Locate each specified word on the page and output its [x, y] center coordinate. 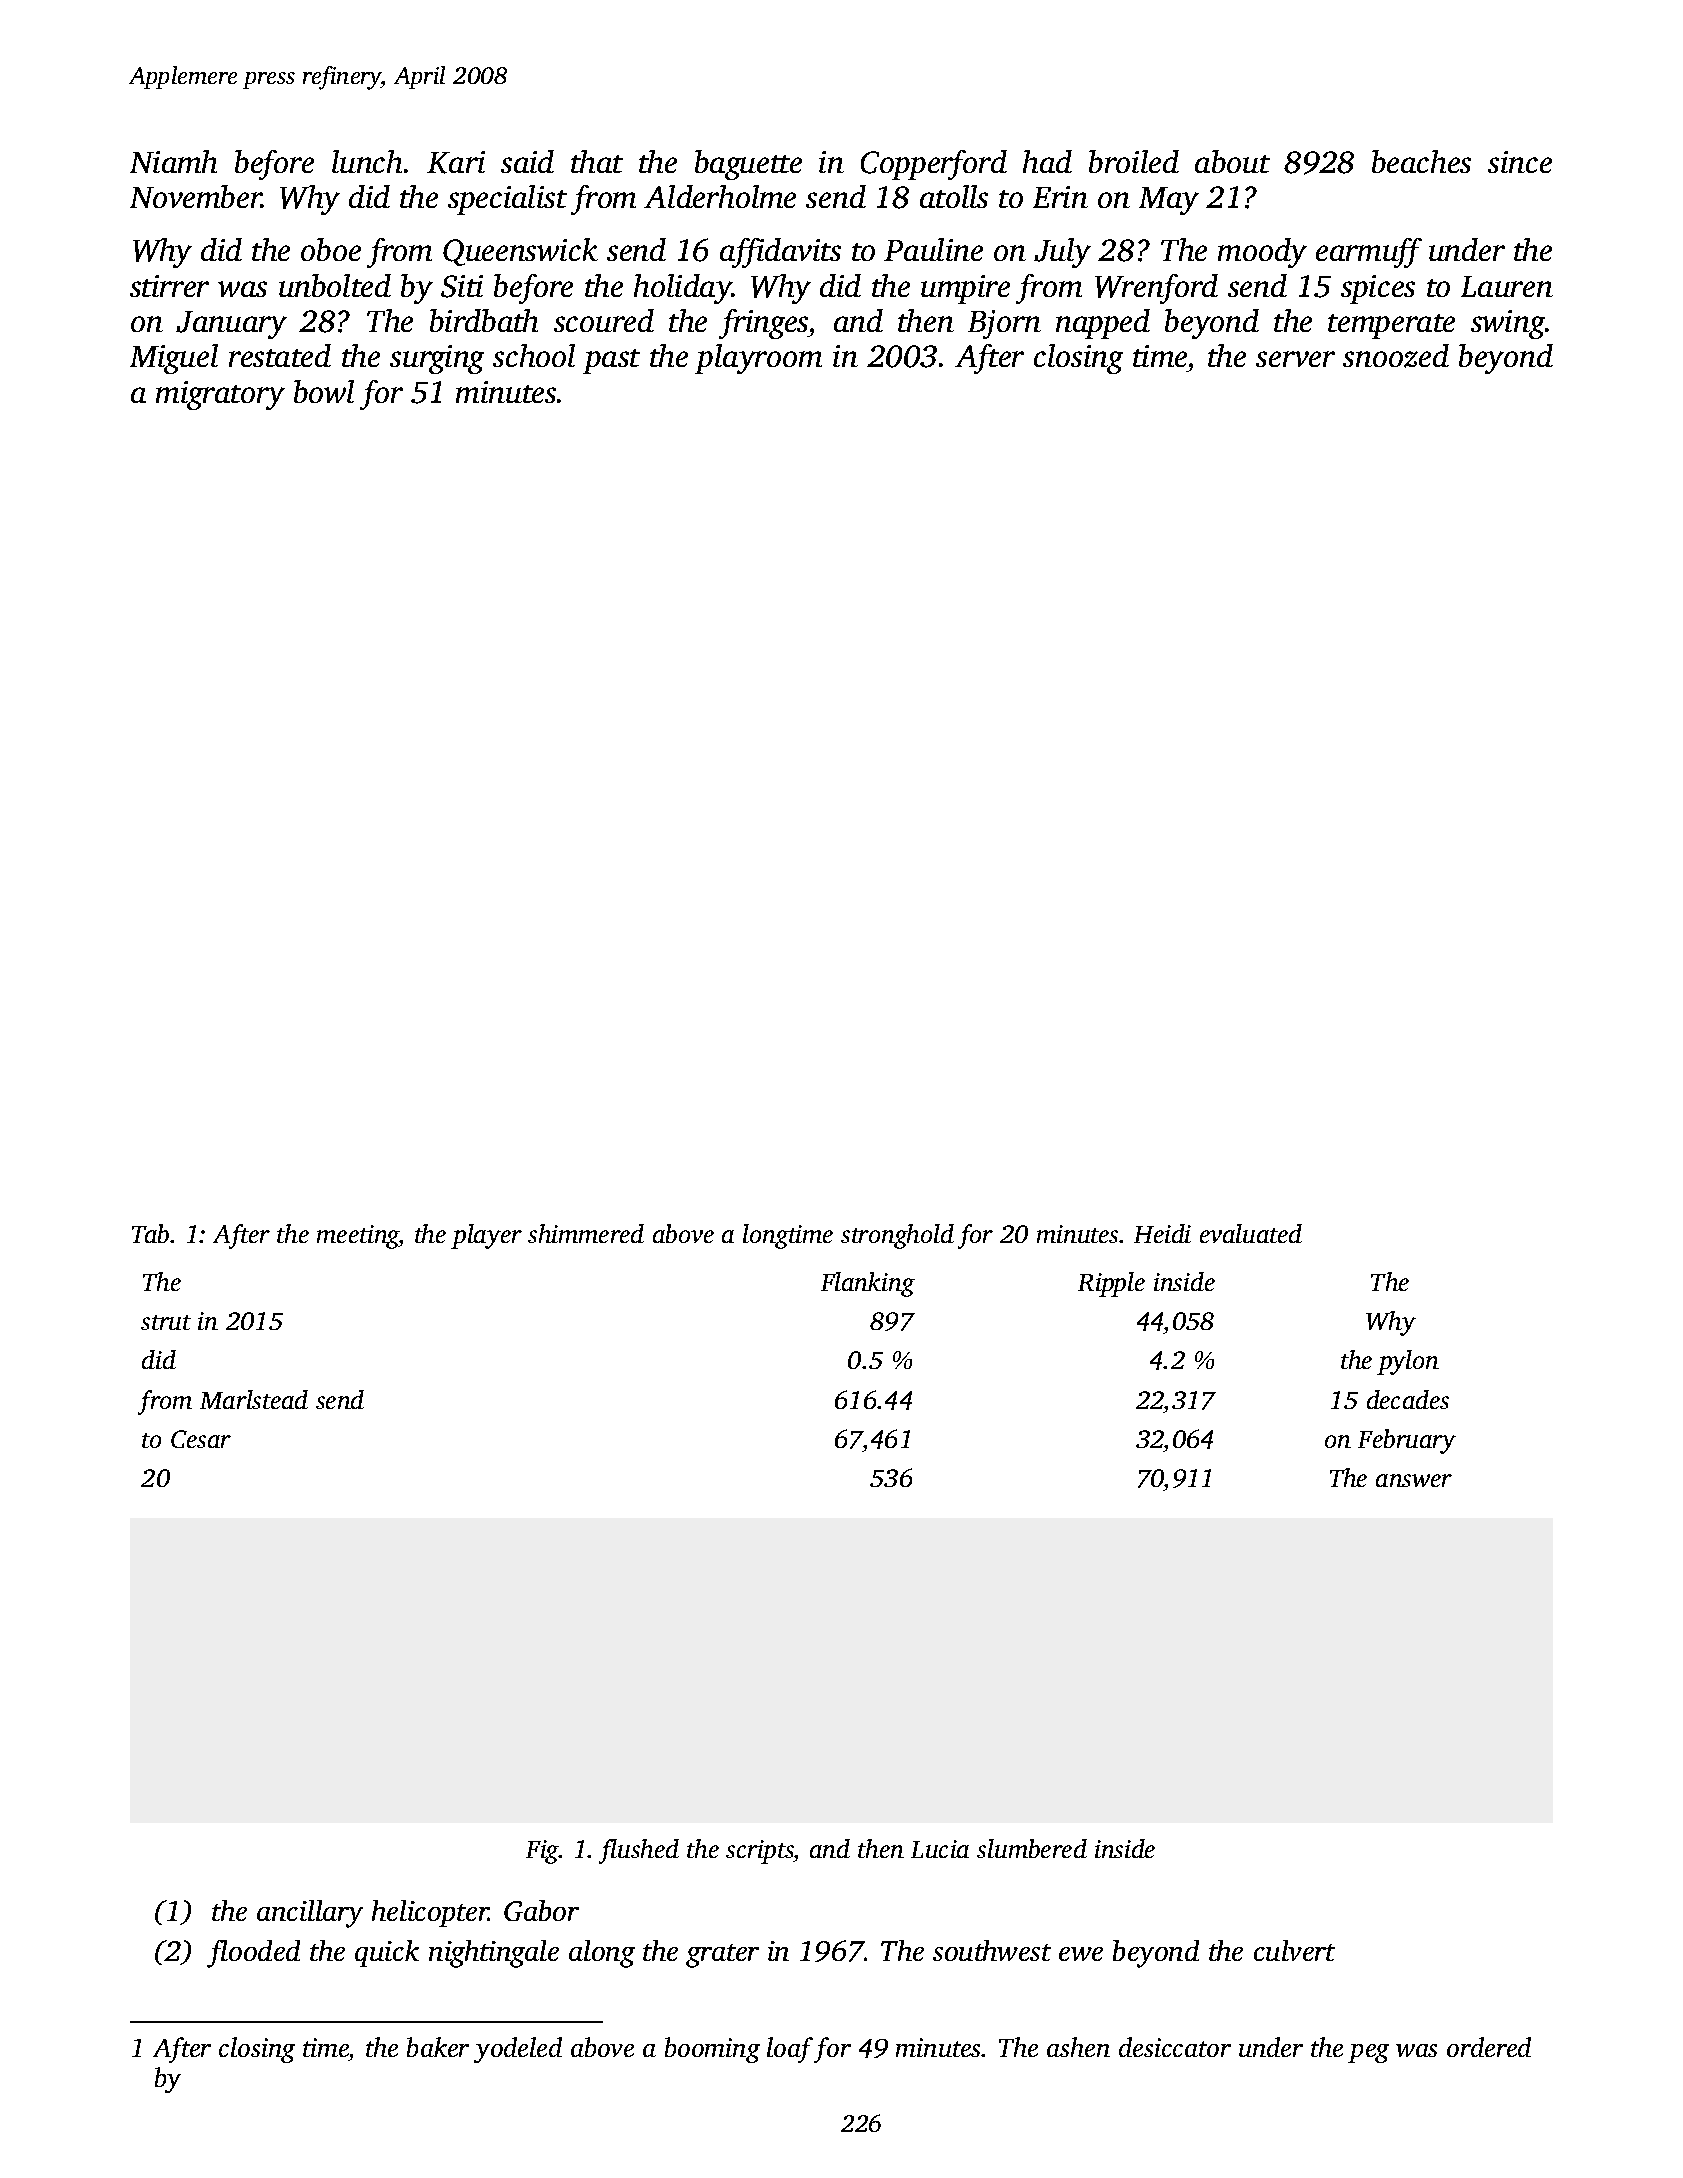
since [1520, 162]
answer [1414, 1480]
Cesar [201, 1439]
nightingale [494, 1954]
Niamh [173, 161]
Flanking [868, 1284]
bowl [324, 391]
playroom [758, 359]
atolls [954, 196]
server [1295, 359]
